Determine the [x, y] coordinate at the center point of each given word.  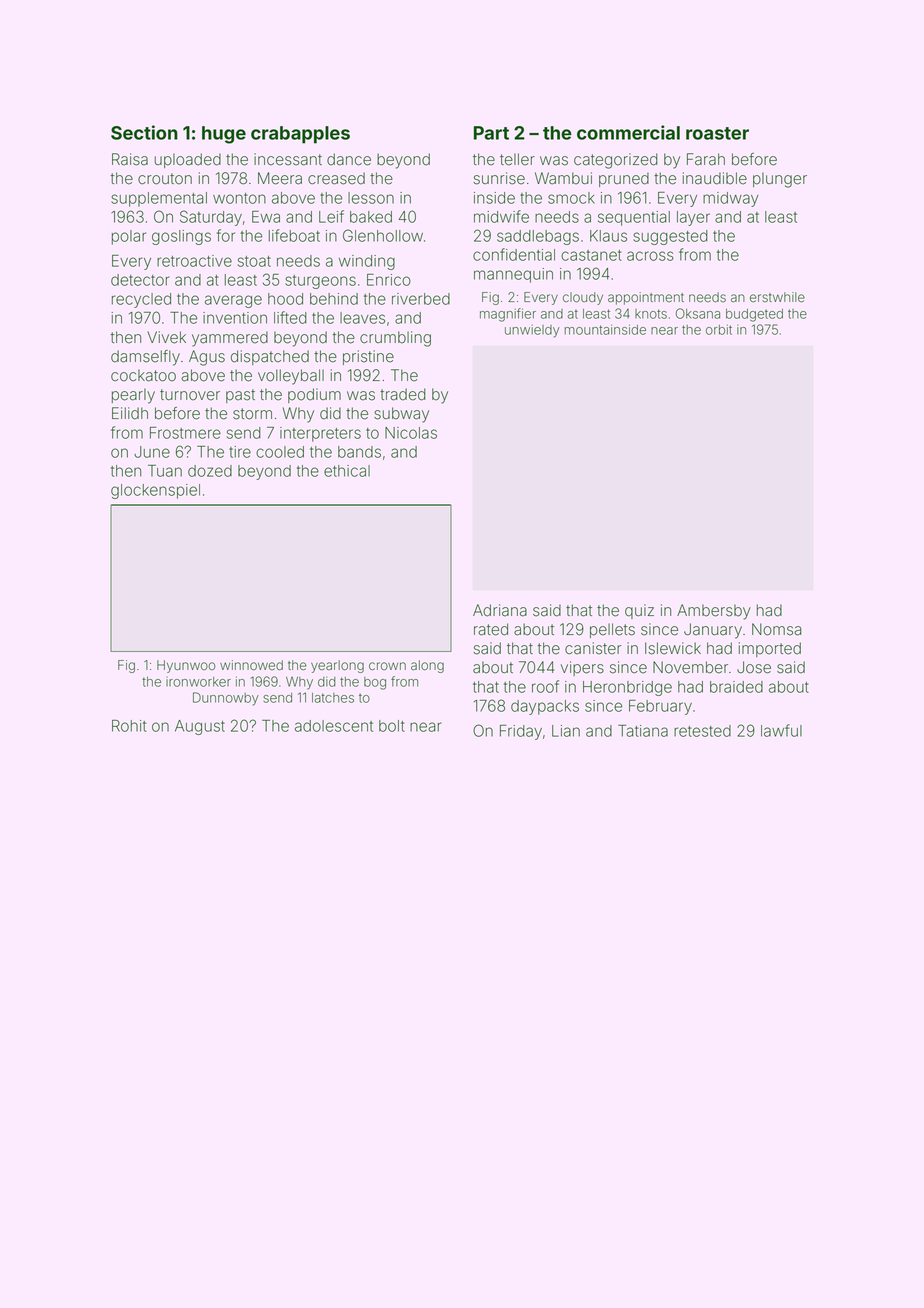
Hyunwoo [186, 666]
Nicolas [411, 433]
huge [224, 135]
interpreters [320, 434]
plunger [780, 180]
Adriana [500, 610]
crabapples [300, 135]
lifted [290, 317]
